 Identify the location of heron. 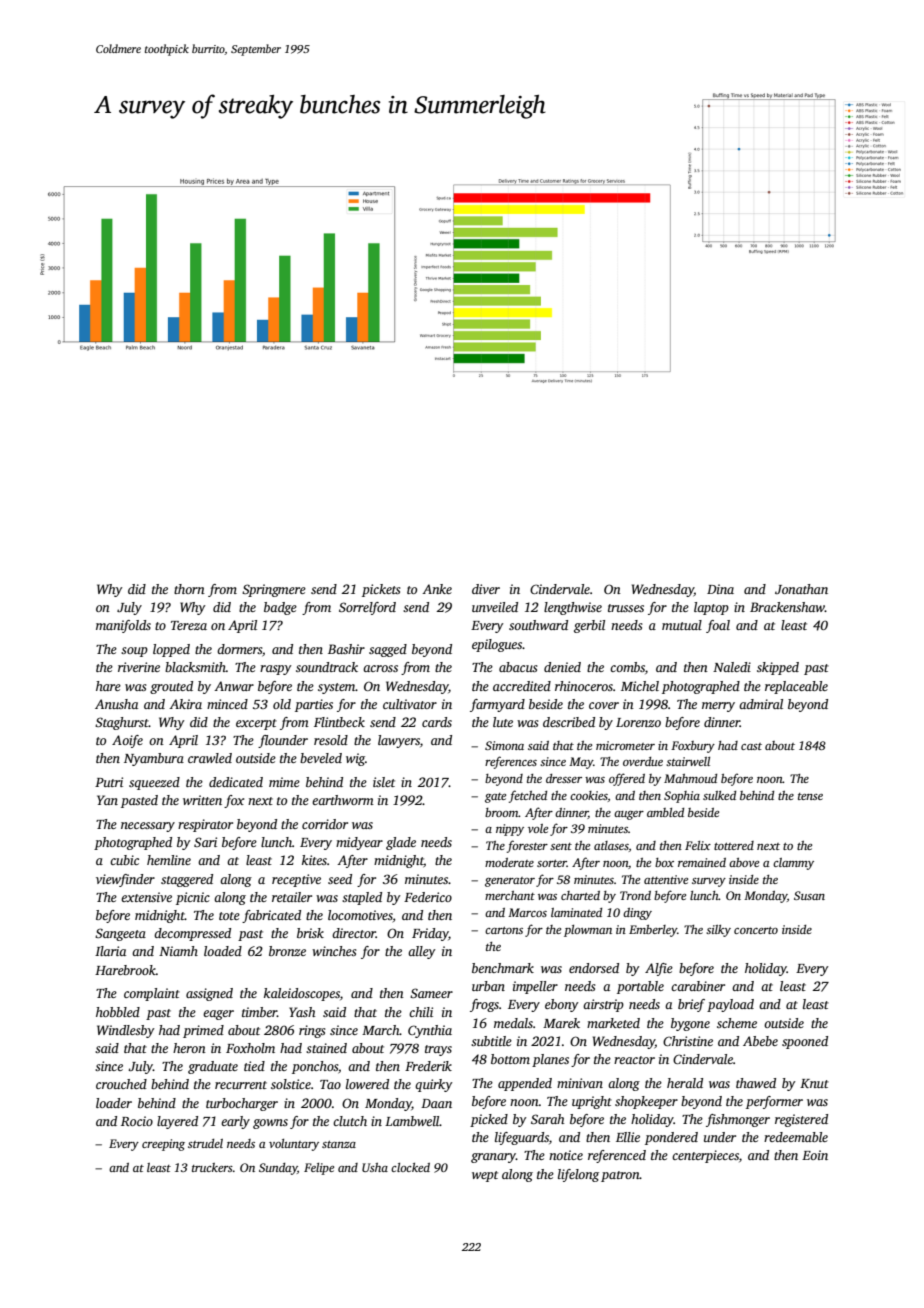
(189, 1048).
